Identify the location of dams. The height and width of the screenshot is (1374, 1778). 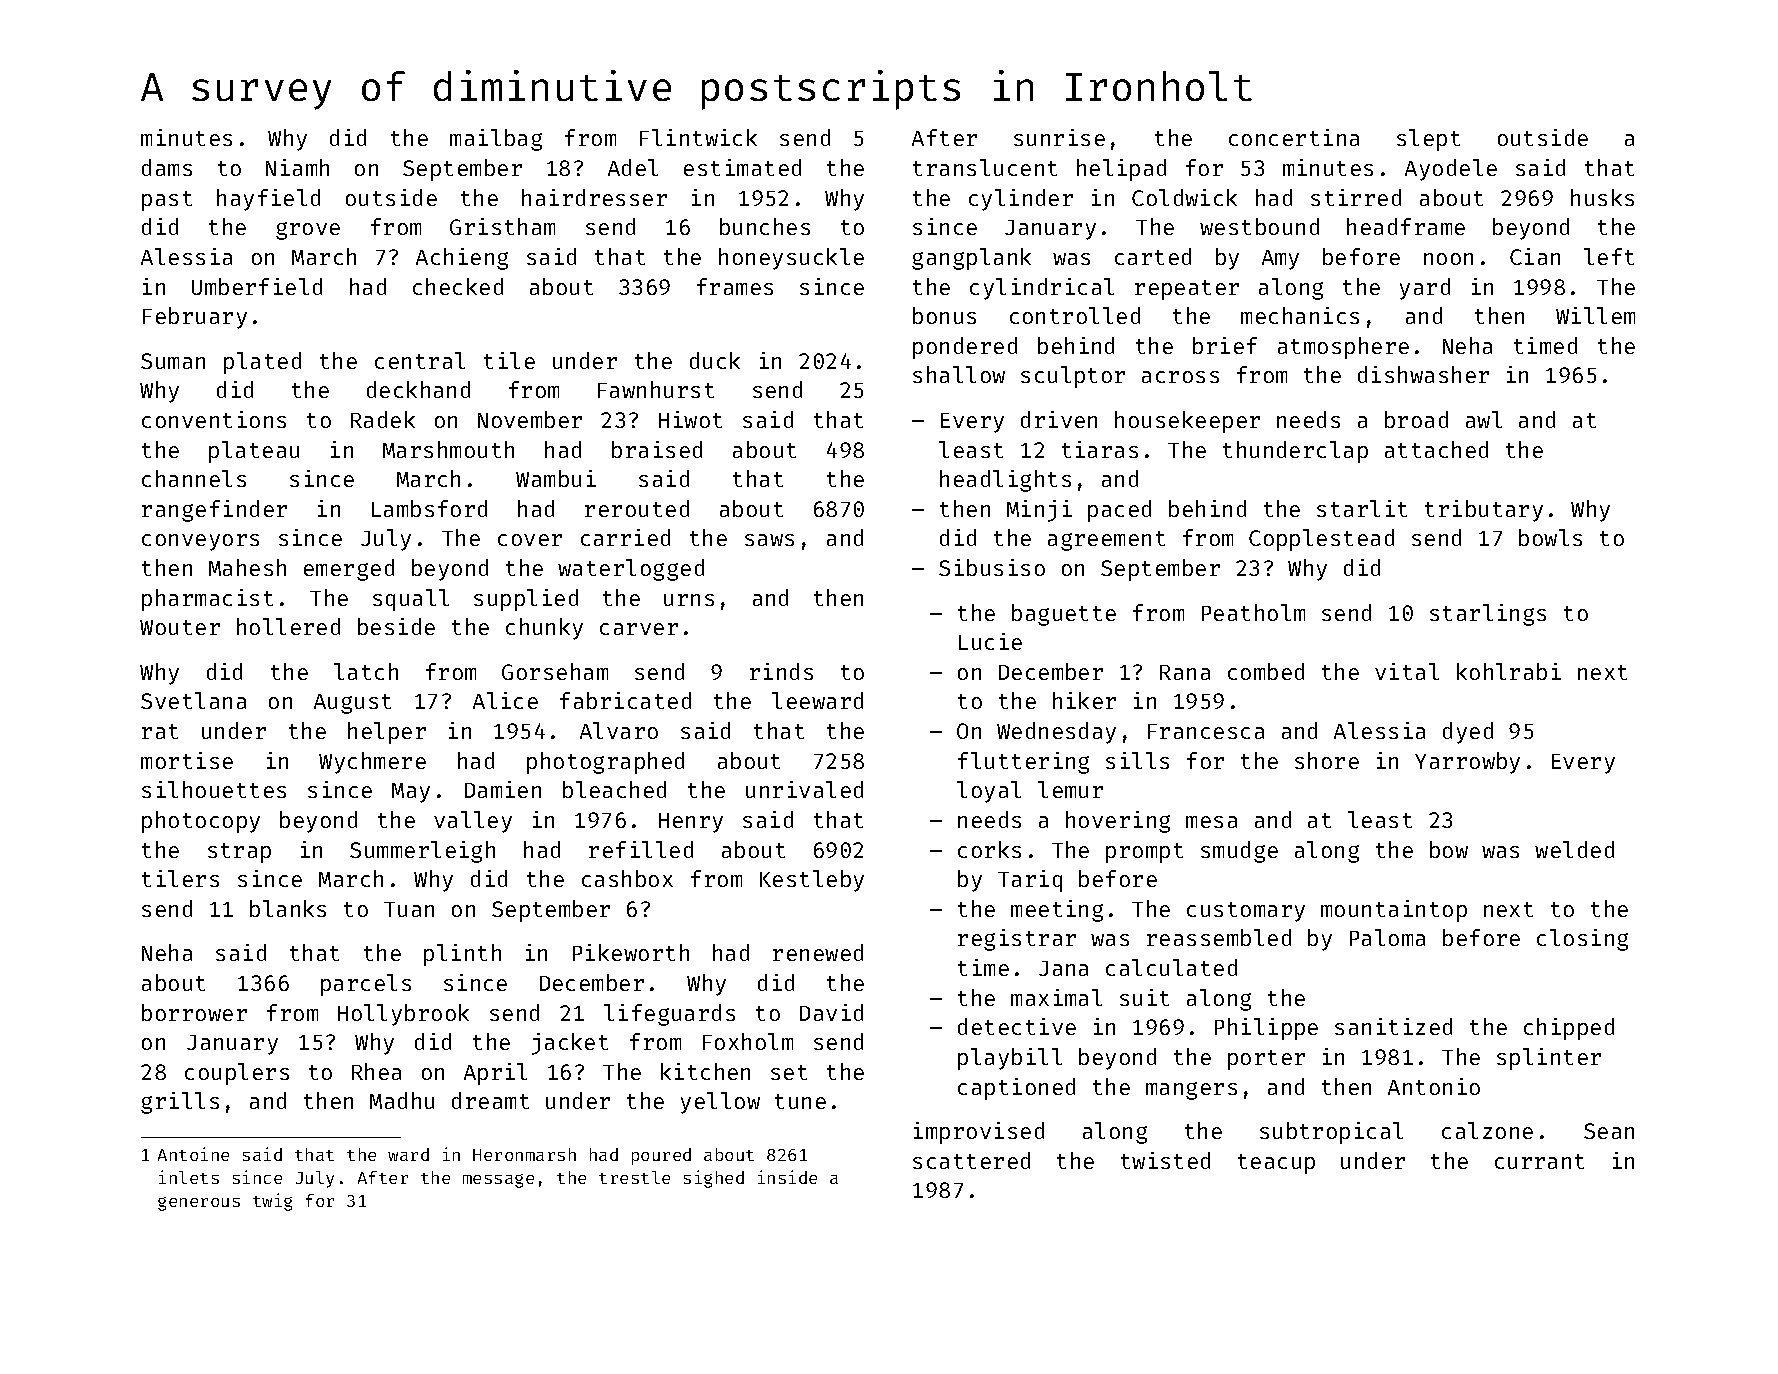
(167, 167).
